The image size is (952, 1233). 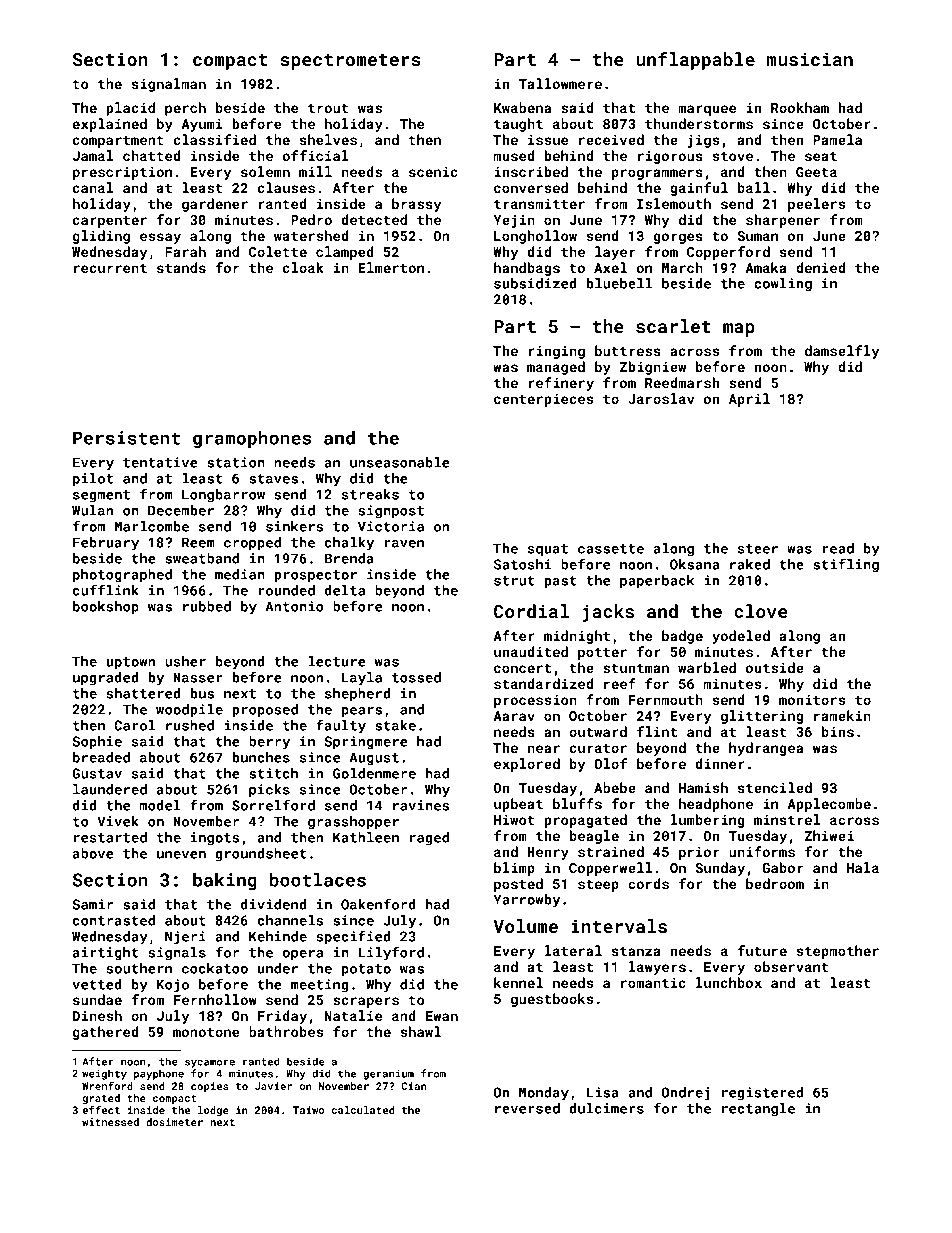 I want to click on Farah, so click(x=185, y=251).
